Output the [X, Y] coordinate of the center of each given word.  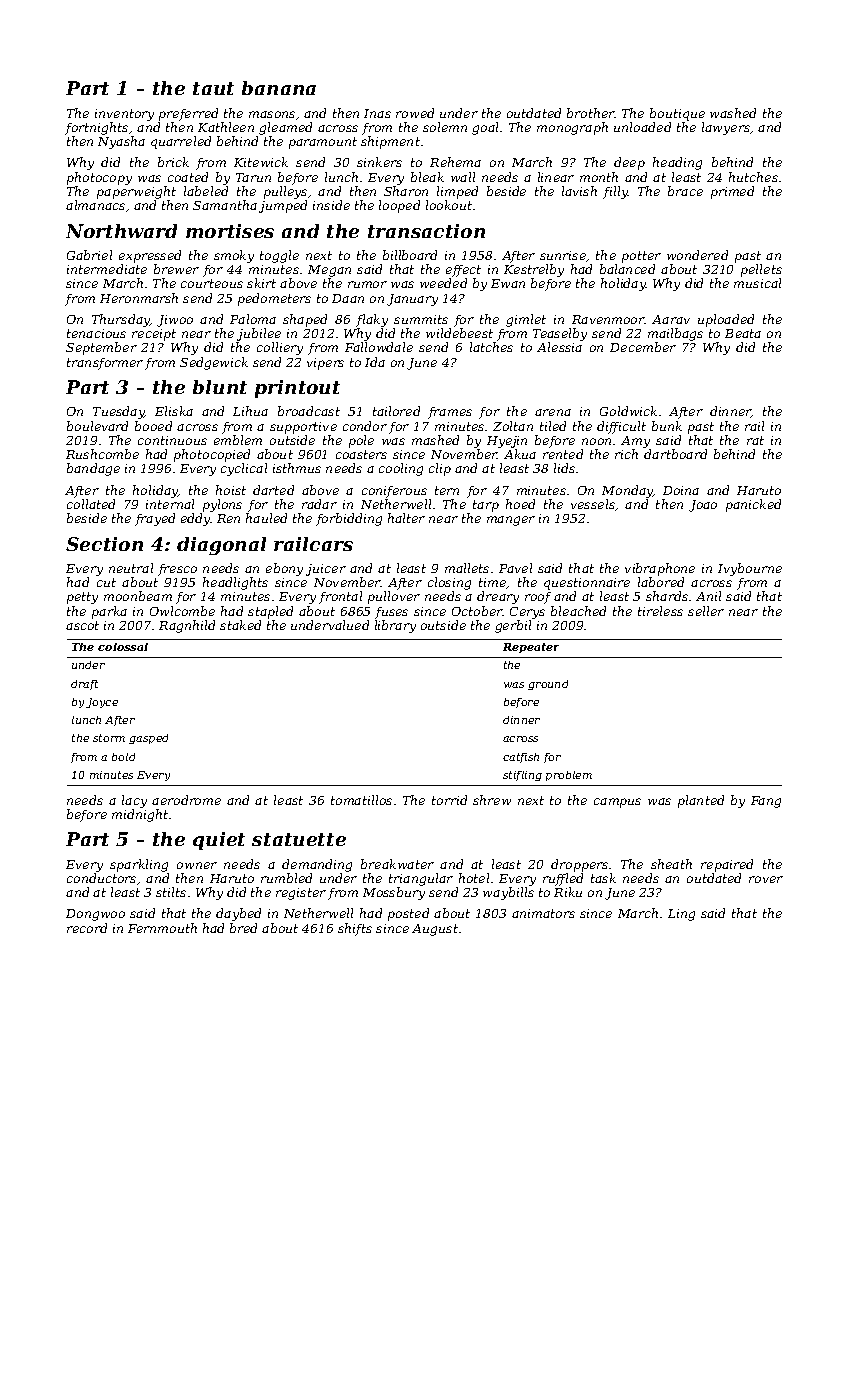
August [435, 930]
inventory [124, 115]
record [87, 928]
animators [543, 913]
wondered [697, 255]
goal [485, 128]
